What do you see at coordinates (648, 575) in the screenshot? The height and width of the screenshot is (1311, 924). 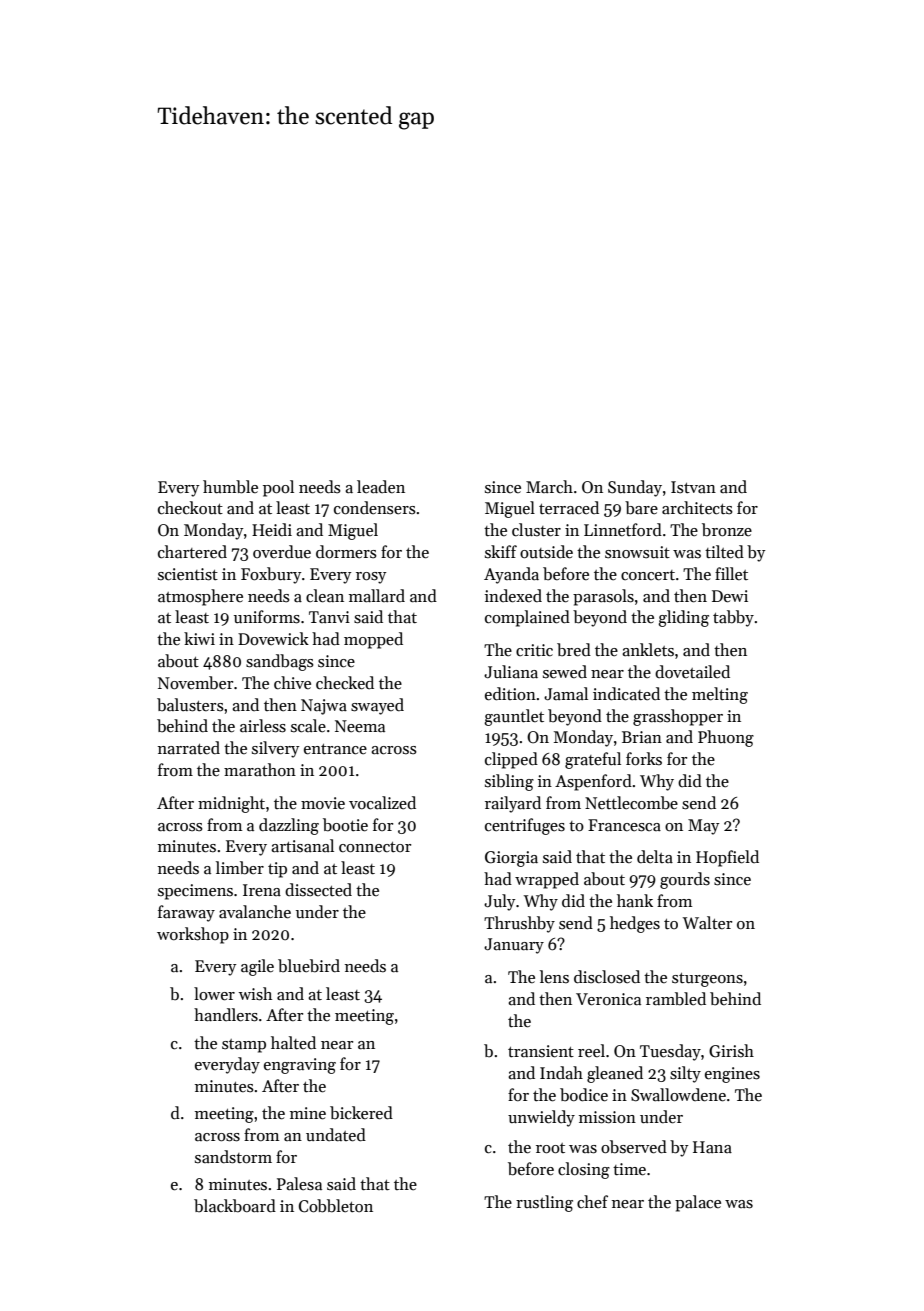 I see `concert` at bounding box center [648, 575].
